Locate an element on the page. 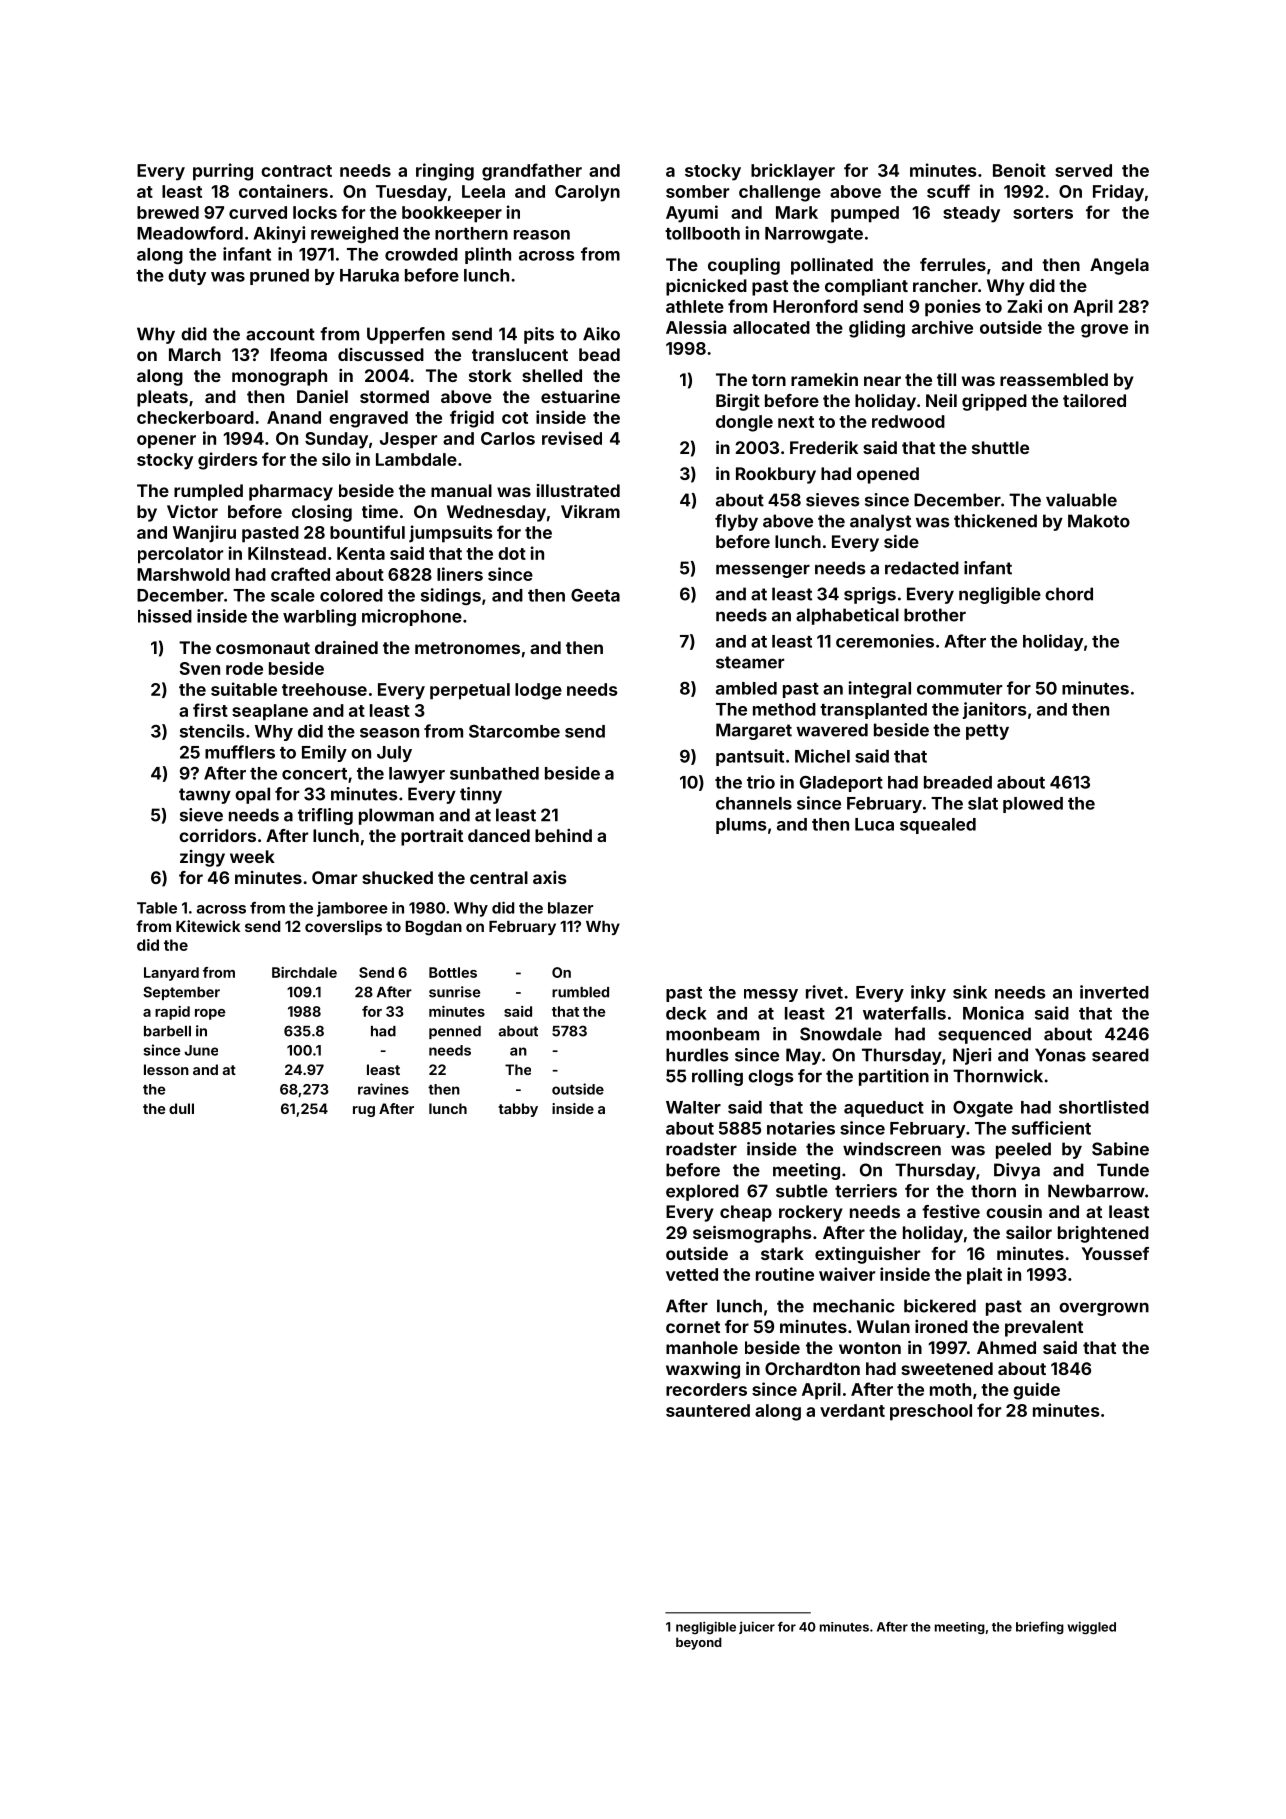 The width and height of the page is (1286, 1819). contract is located at coordinates (296, 171).
